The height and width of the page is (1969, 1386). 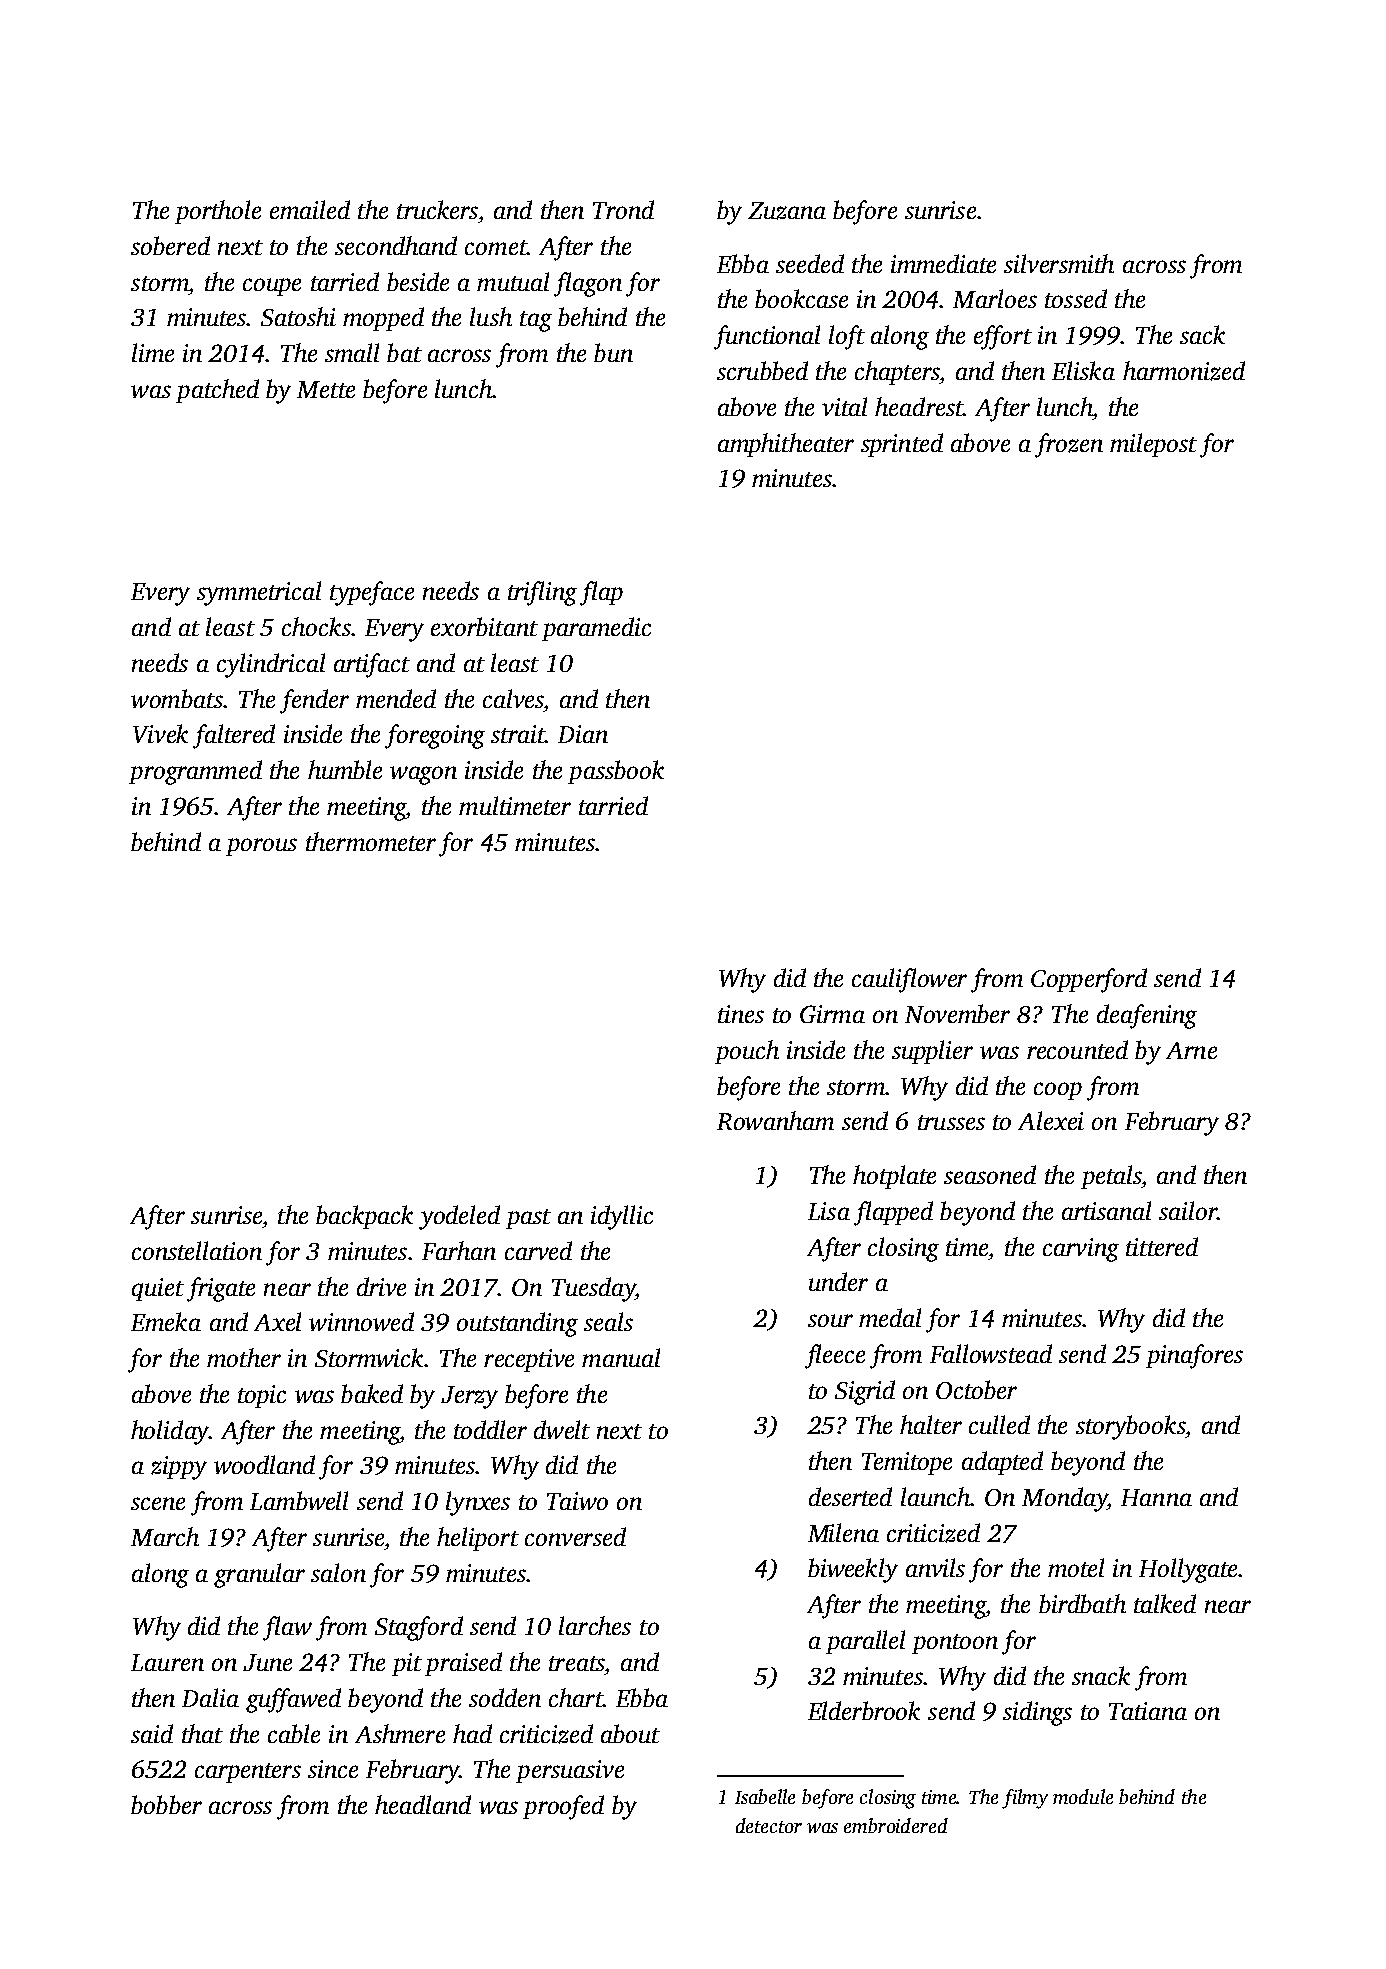 What do you see at coordinates (838, 1281) in the page?
I see `under` at bounding box center [838, 1281].
